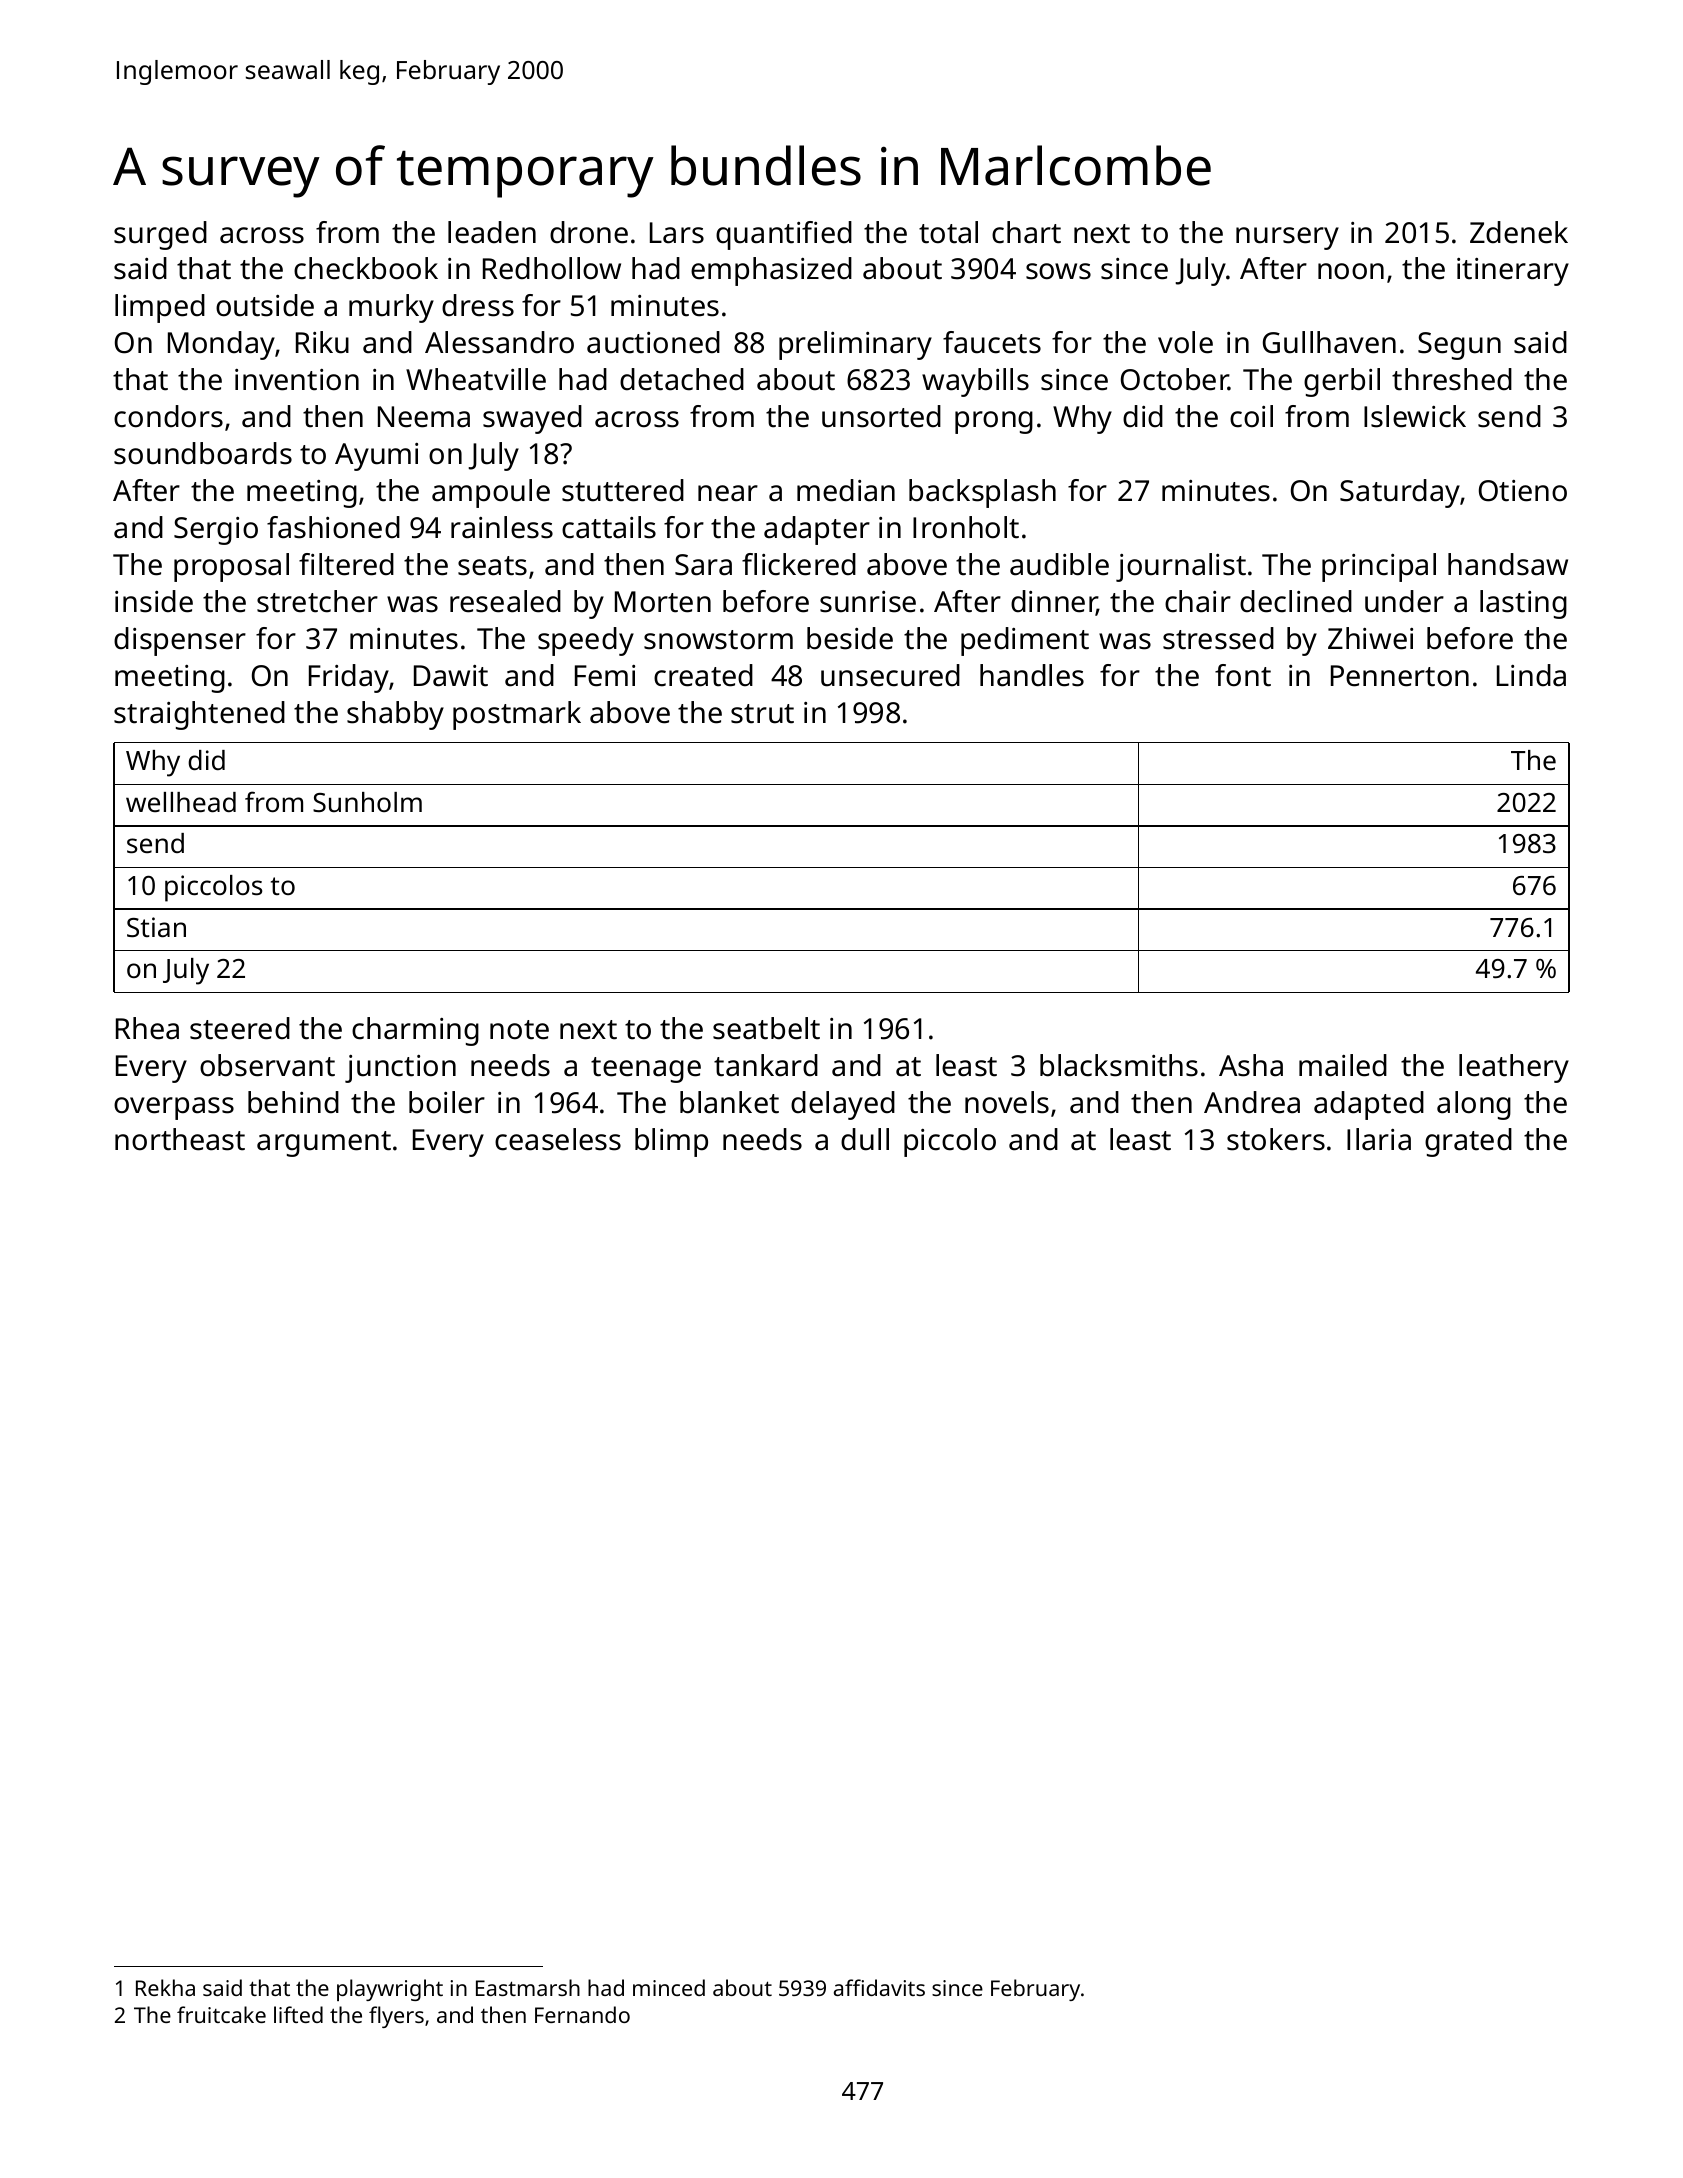 This screenshot has width=1683, height=2178. I want to click on argument, so click(324, 1144).
